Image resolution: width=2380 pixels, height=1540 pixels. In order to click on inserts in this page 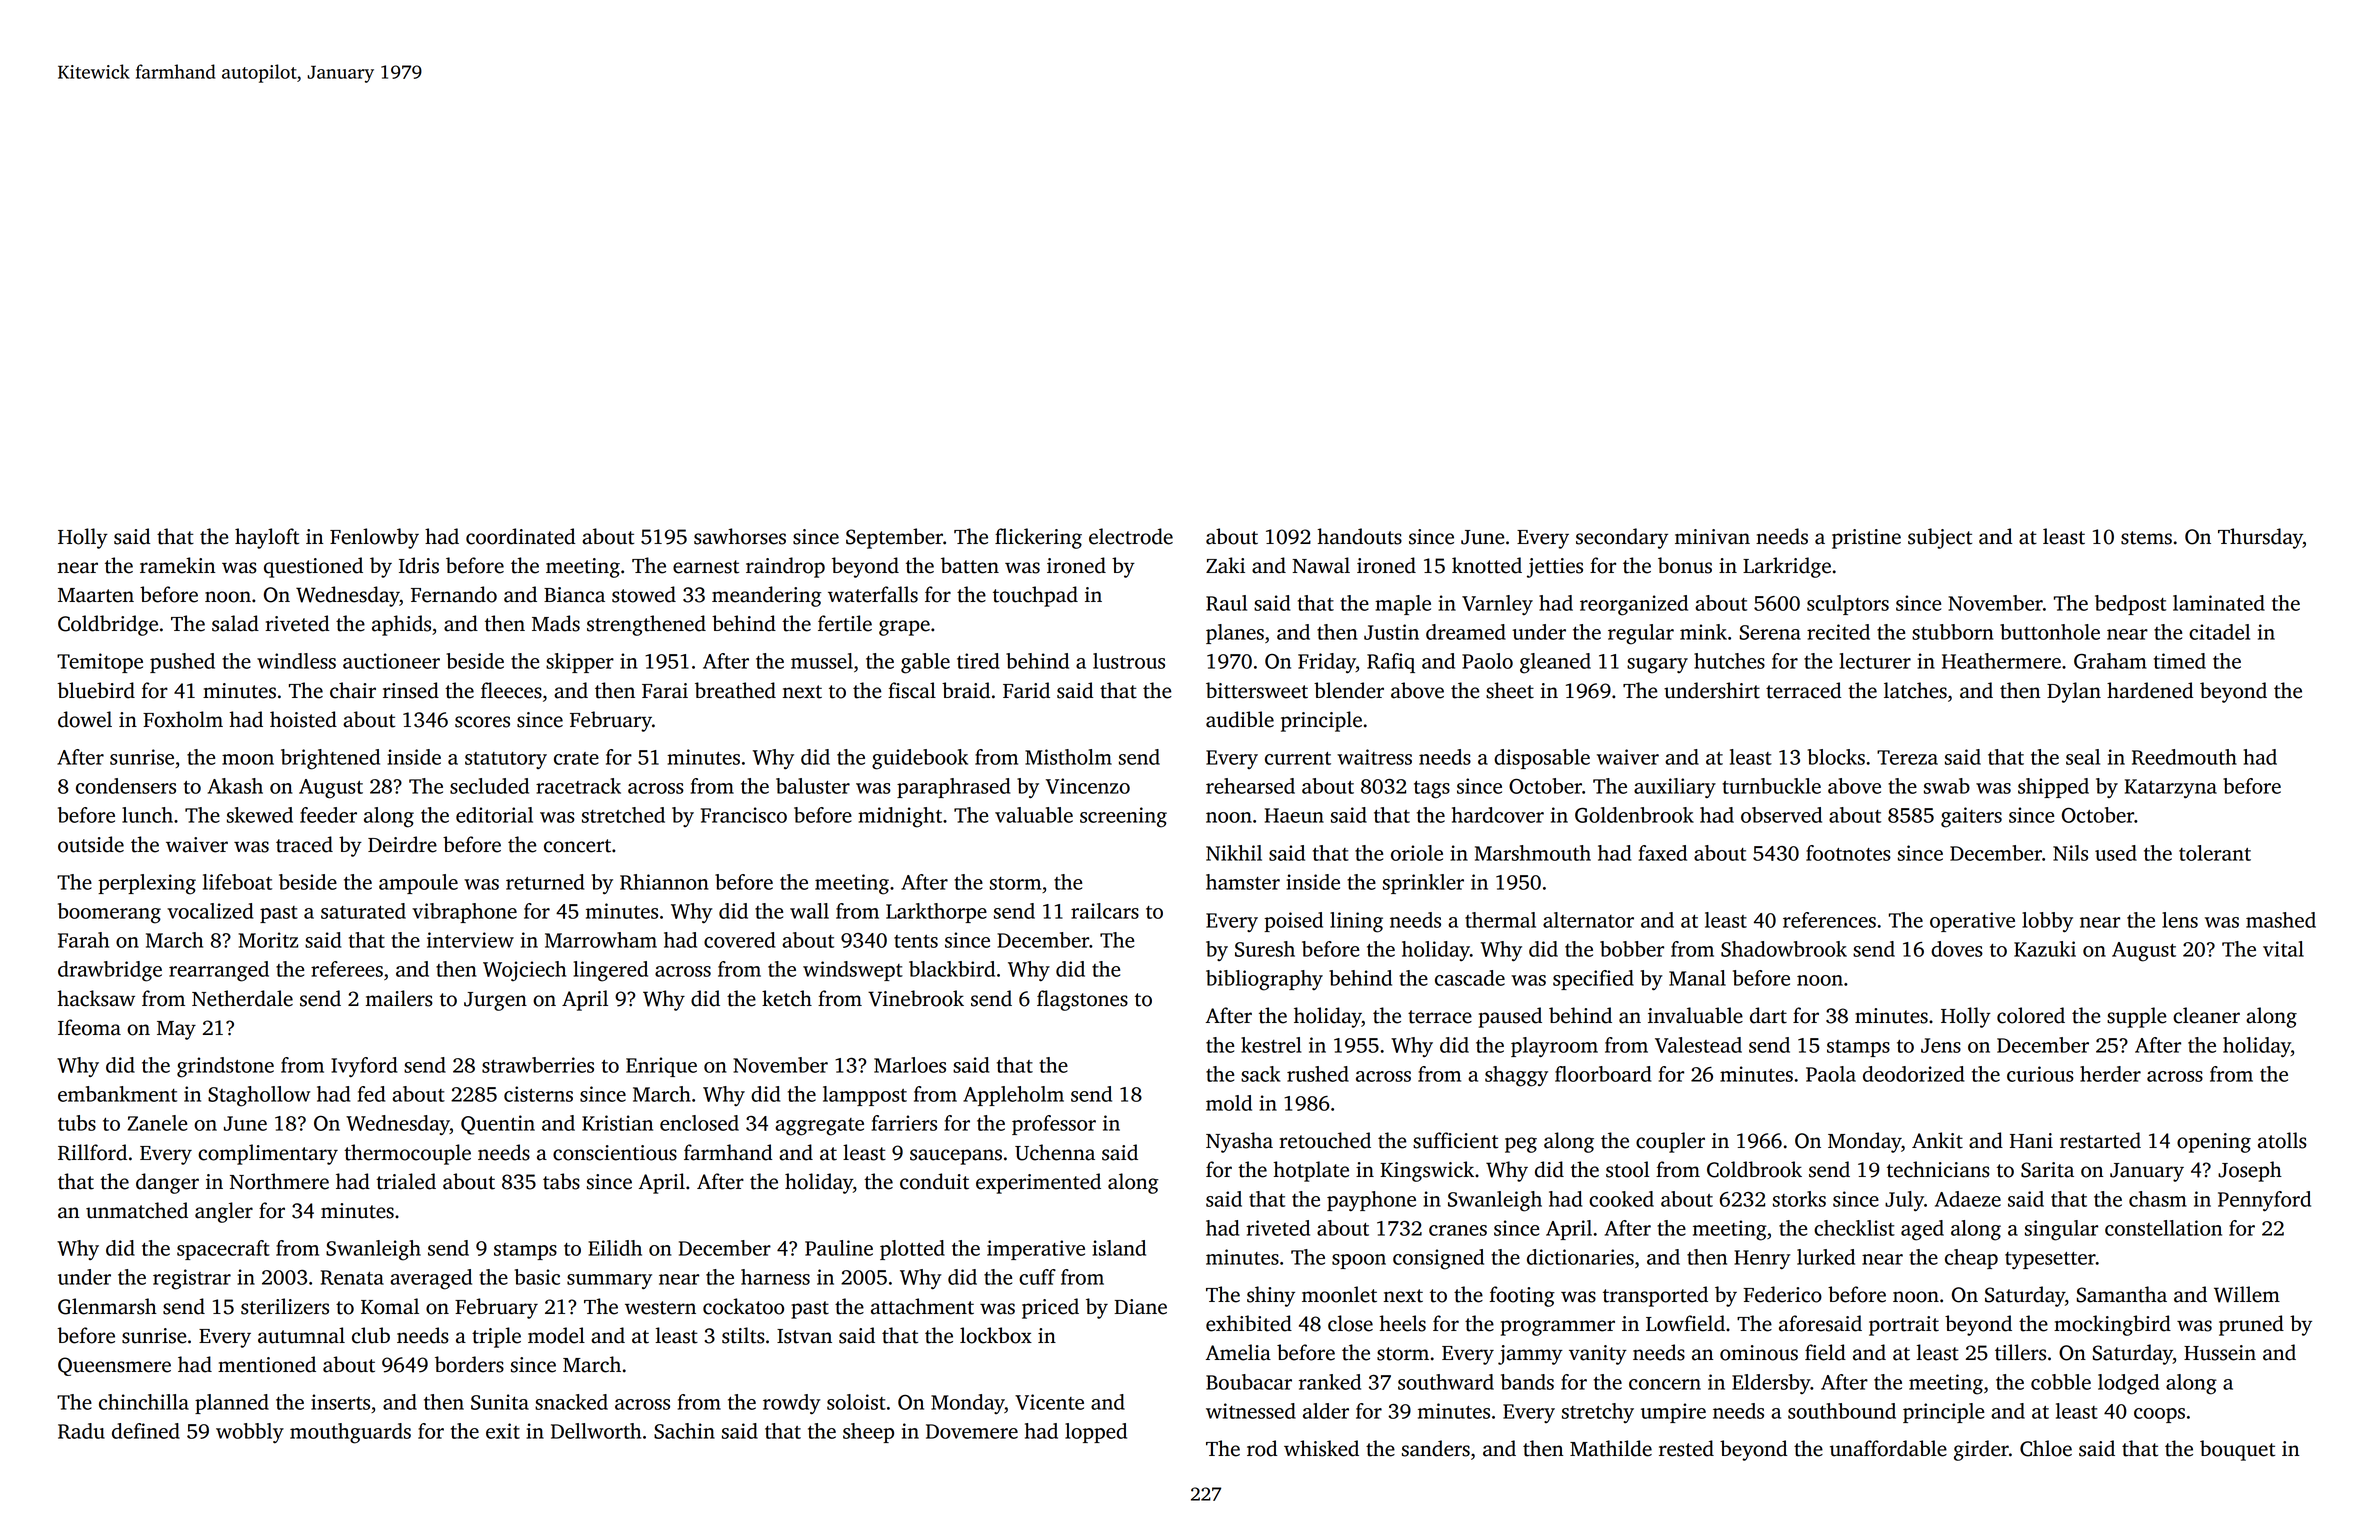, I will do `click(340, 1402)`.
